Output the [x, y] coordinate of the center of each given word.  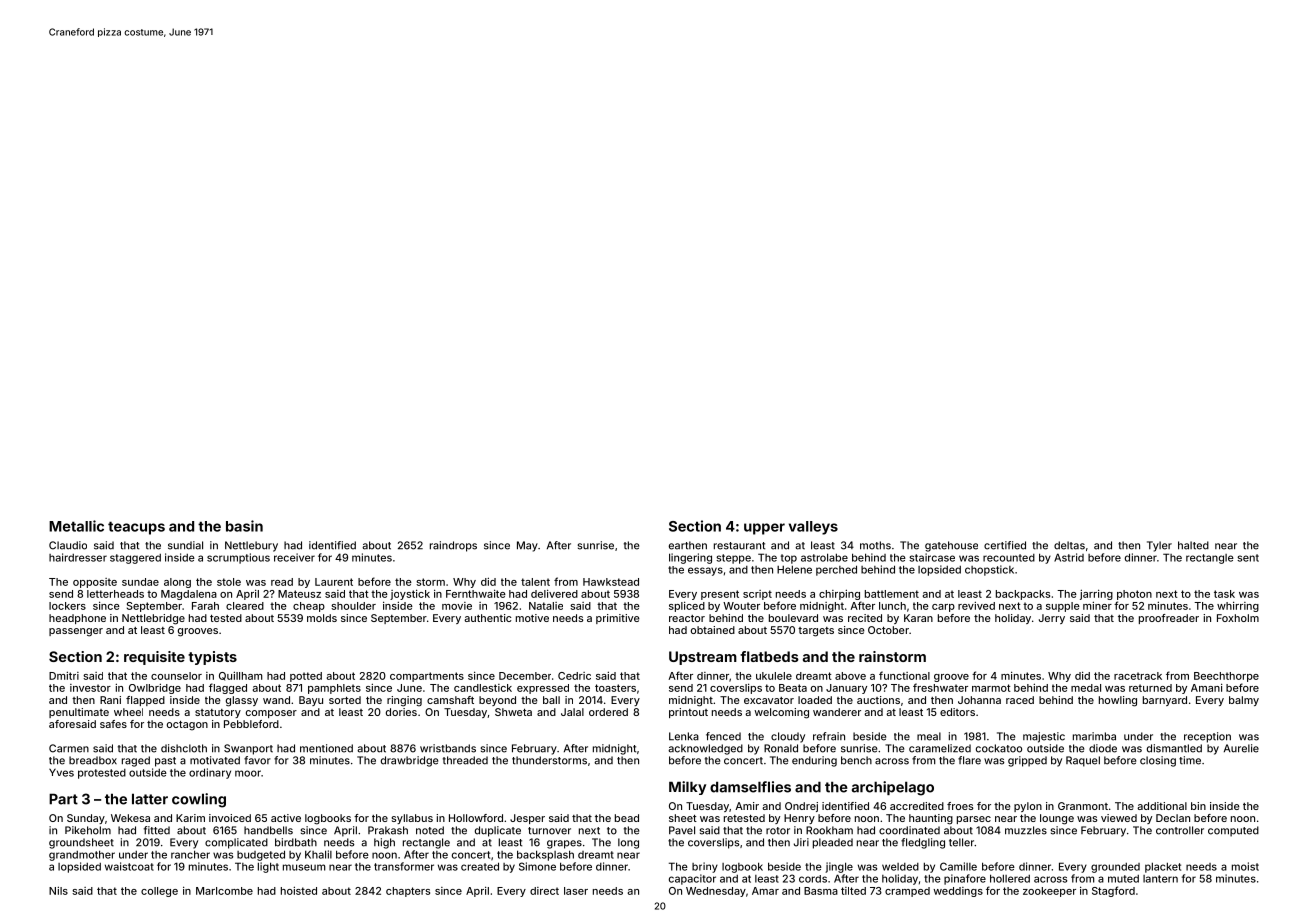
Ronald [781, 748]
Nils [58, 890]
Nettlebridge [153, 619]
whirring [1238, 606]
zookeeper [1049, 892]
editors [957, 712]
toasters [615, 688]
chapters [408, 892]
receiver [294, 557]
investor [90, 688]
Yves [61, 772]
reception [1207, 737]
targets [816, 632]
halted [1193, 545]
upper [764, 529]
